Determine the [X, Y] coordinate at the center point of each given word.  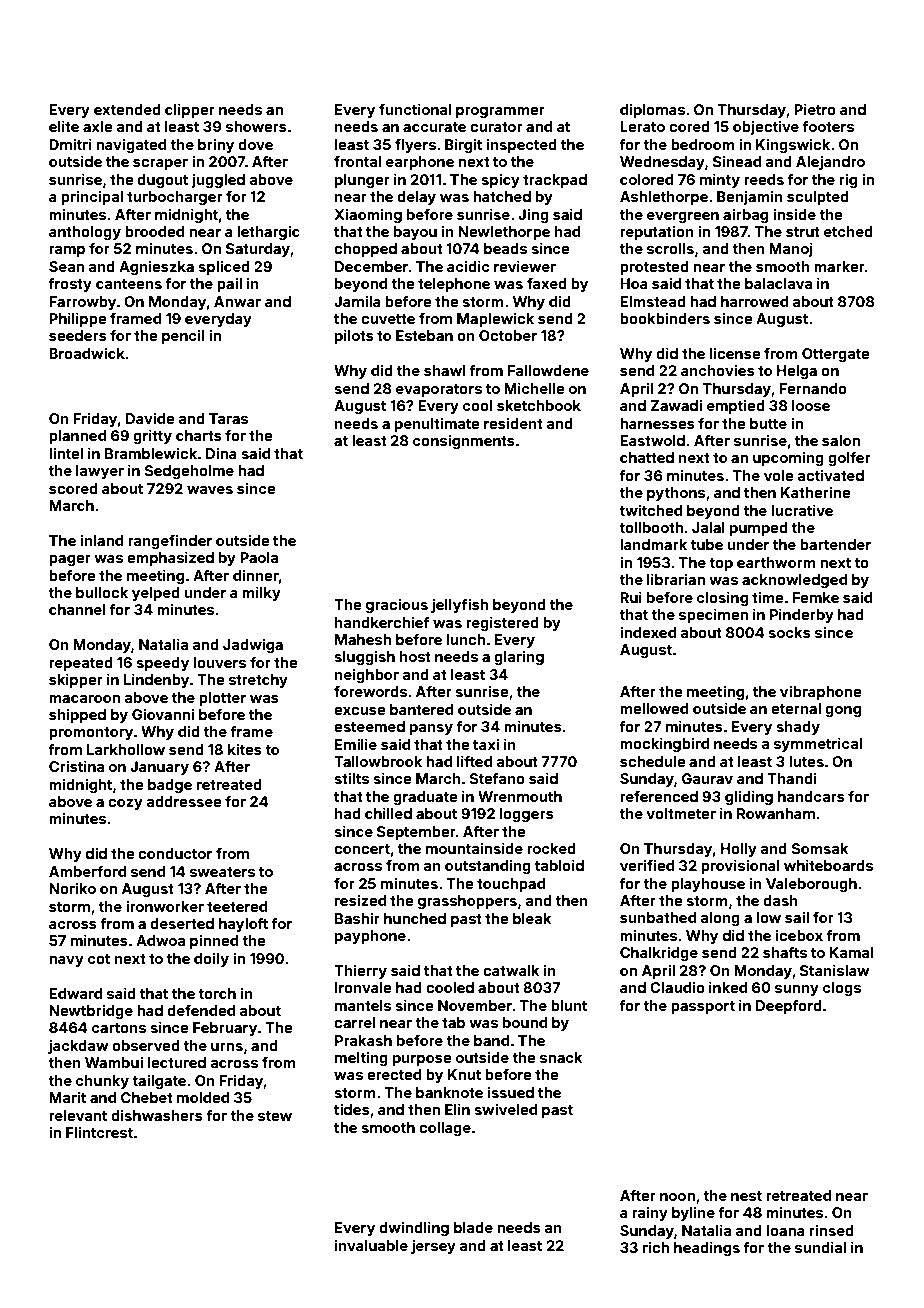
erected [394, 1074]
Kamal [851, 952]
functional [415, 109]
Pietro [815, 109]
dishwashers [157, 1115]
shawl [444, 370]
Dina [221, 453]
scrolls [670, 248]
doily [211, 960]
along [720, 919]
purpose [422, 1060]
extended [127, 109]
